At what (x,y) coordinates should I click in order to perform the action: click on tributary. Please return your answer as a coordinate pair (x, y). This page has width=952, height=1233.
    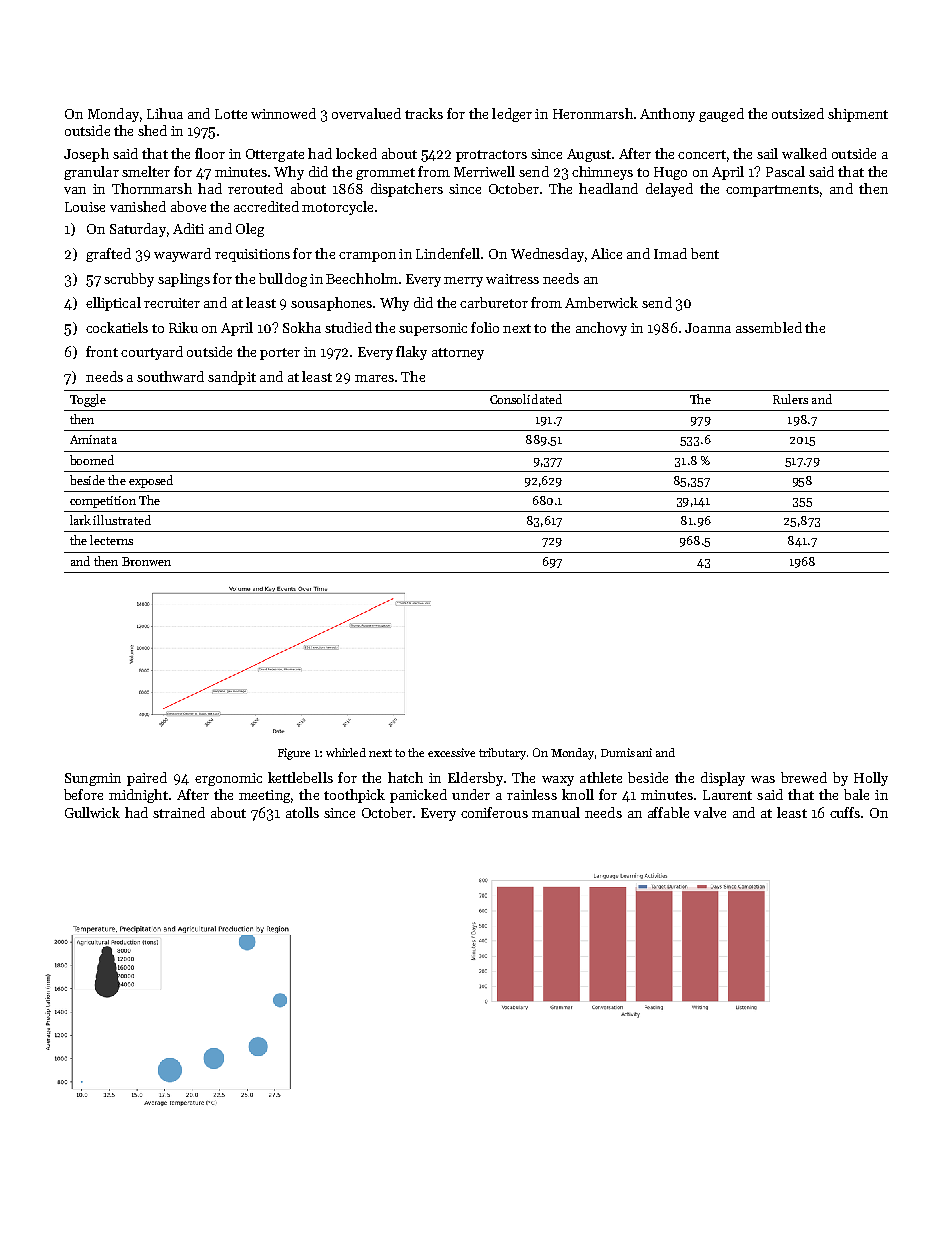
    Looking at the image, I should click on (502, 754).
